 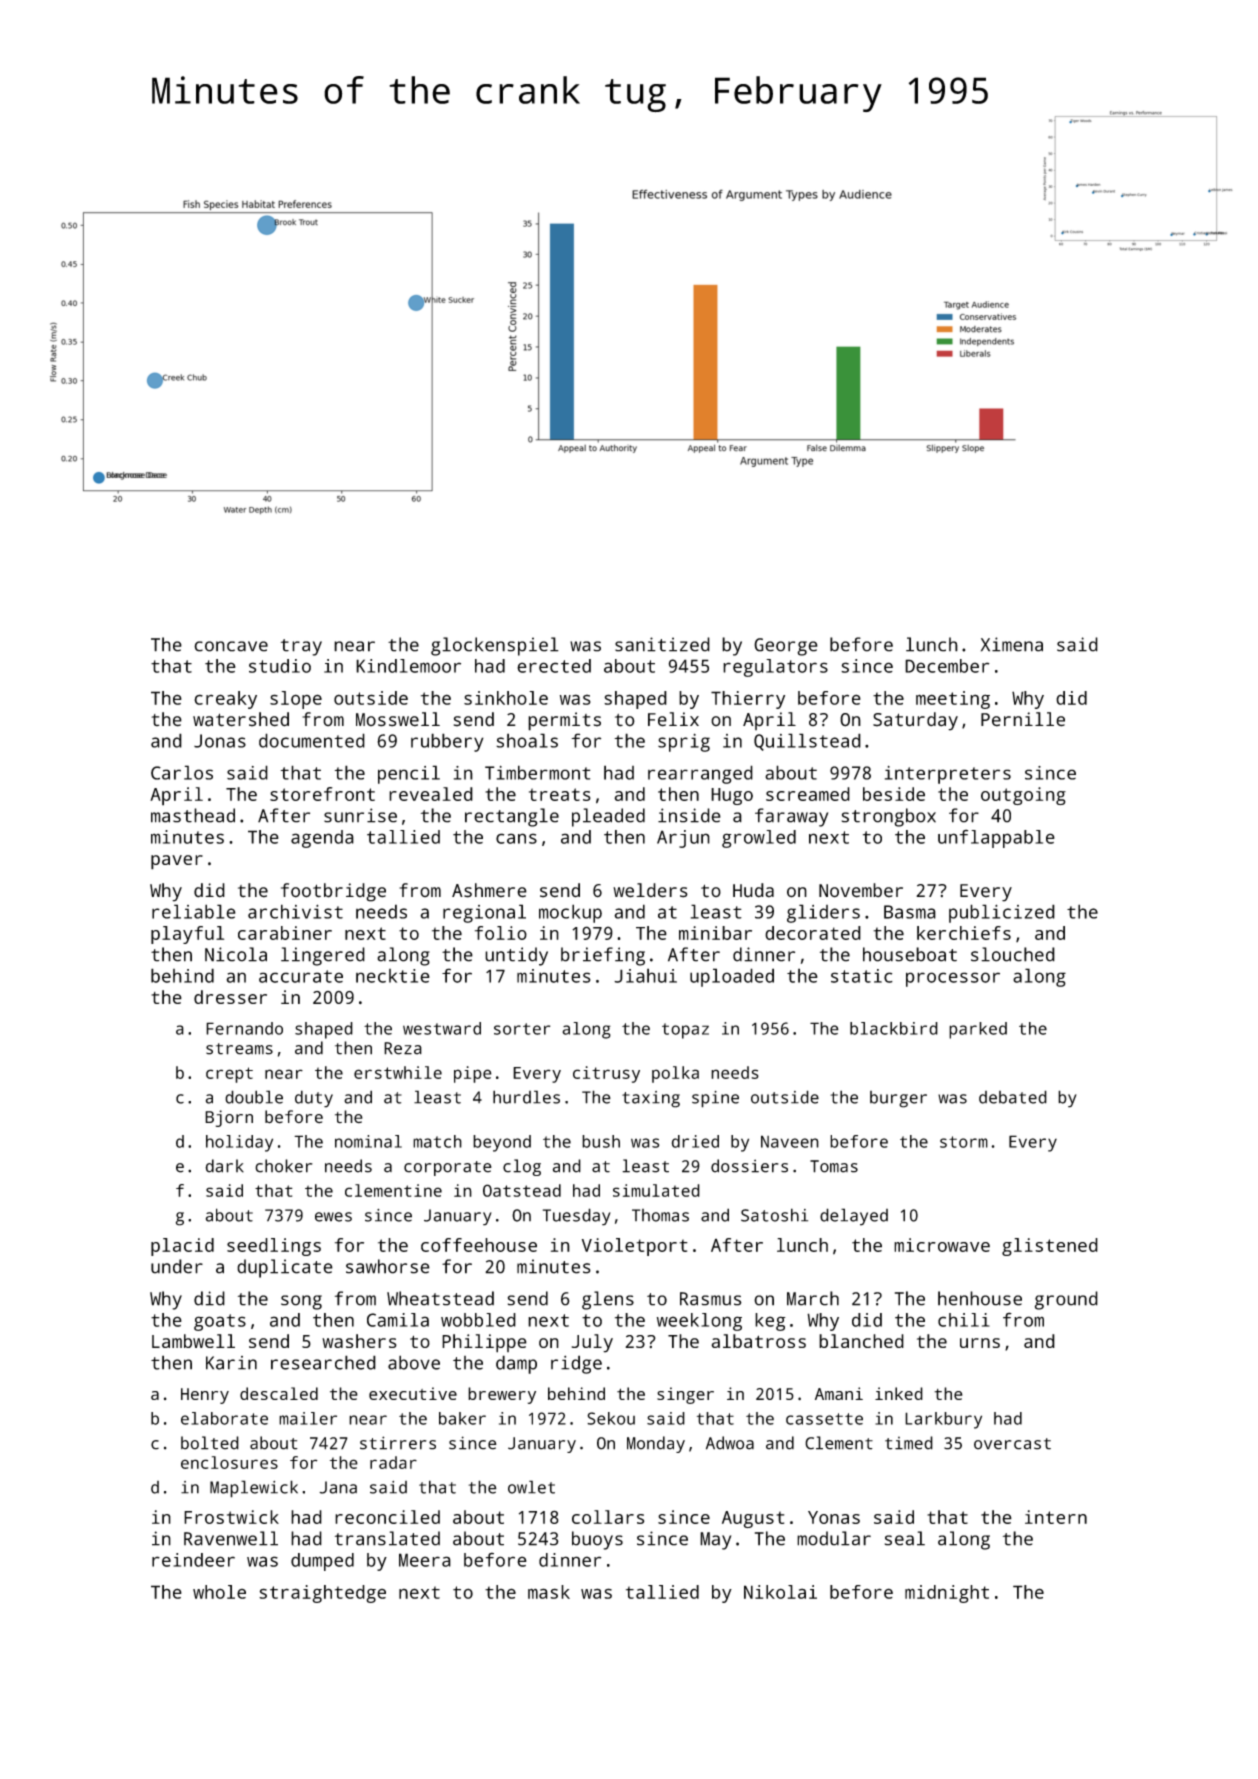 I want to click on glens, so click(x=608, y=1300).
